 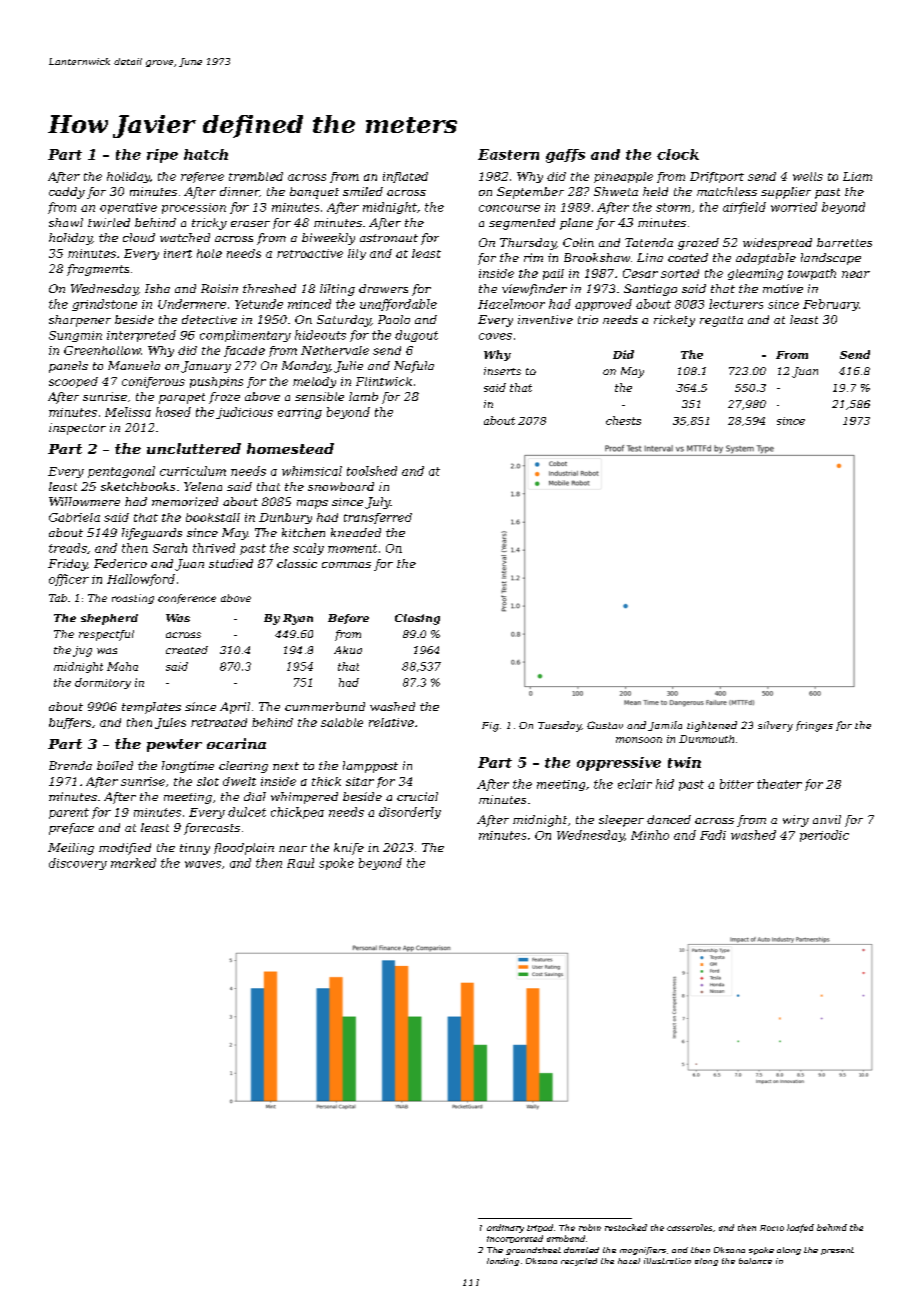 What do you see at coordinates (678, 154) in the image?
I see `clock` at bounding box center [678, 154].
